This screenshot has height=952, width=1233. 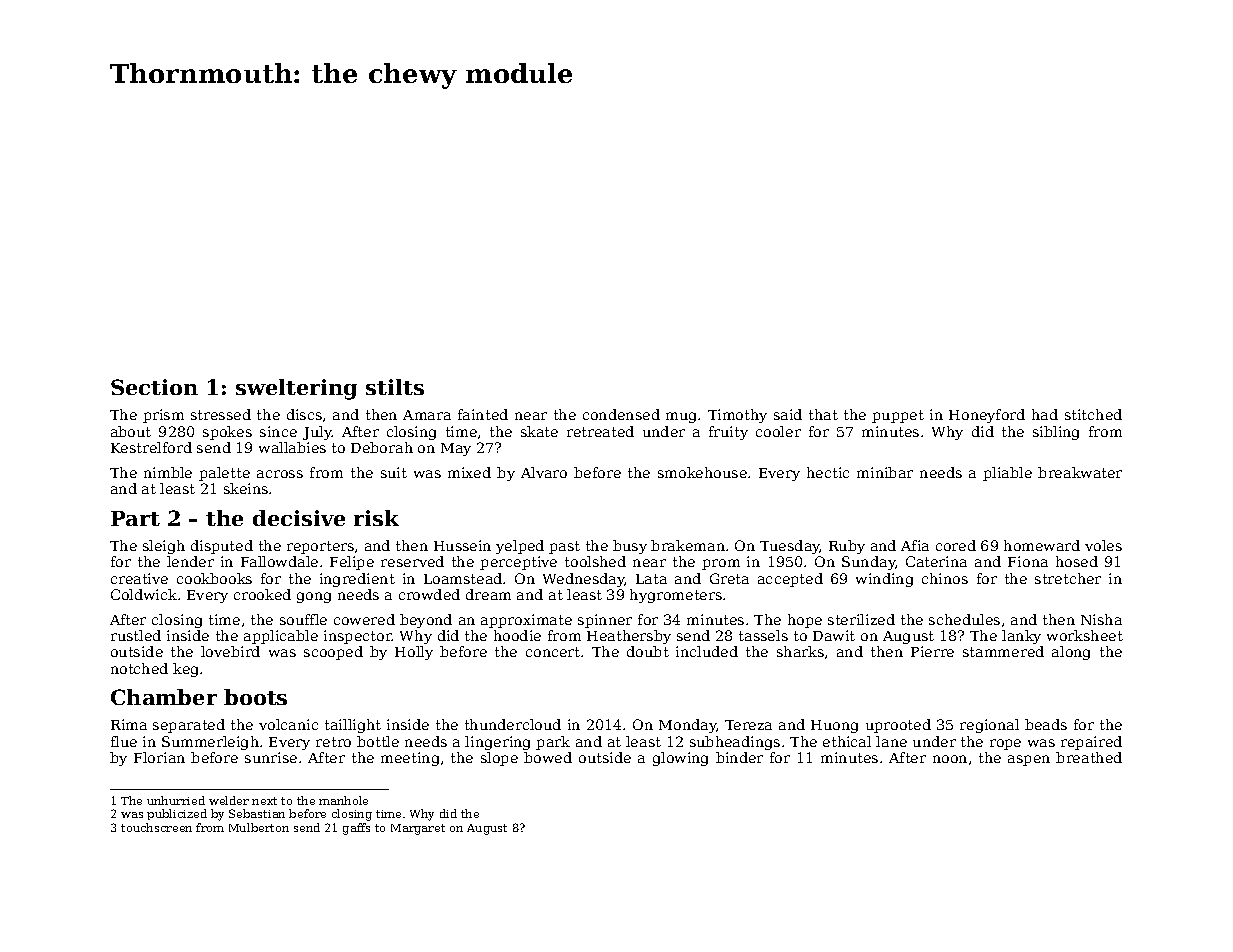 What do you see at coordinates (1007, 474) in the screenshot?
I see `pliable` at bounding box center [1007, 474].
